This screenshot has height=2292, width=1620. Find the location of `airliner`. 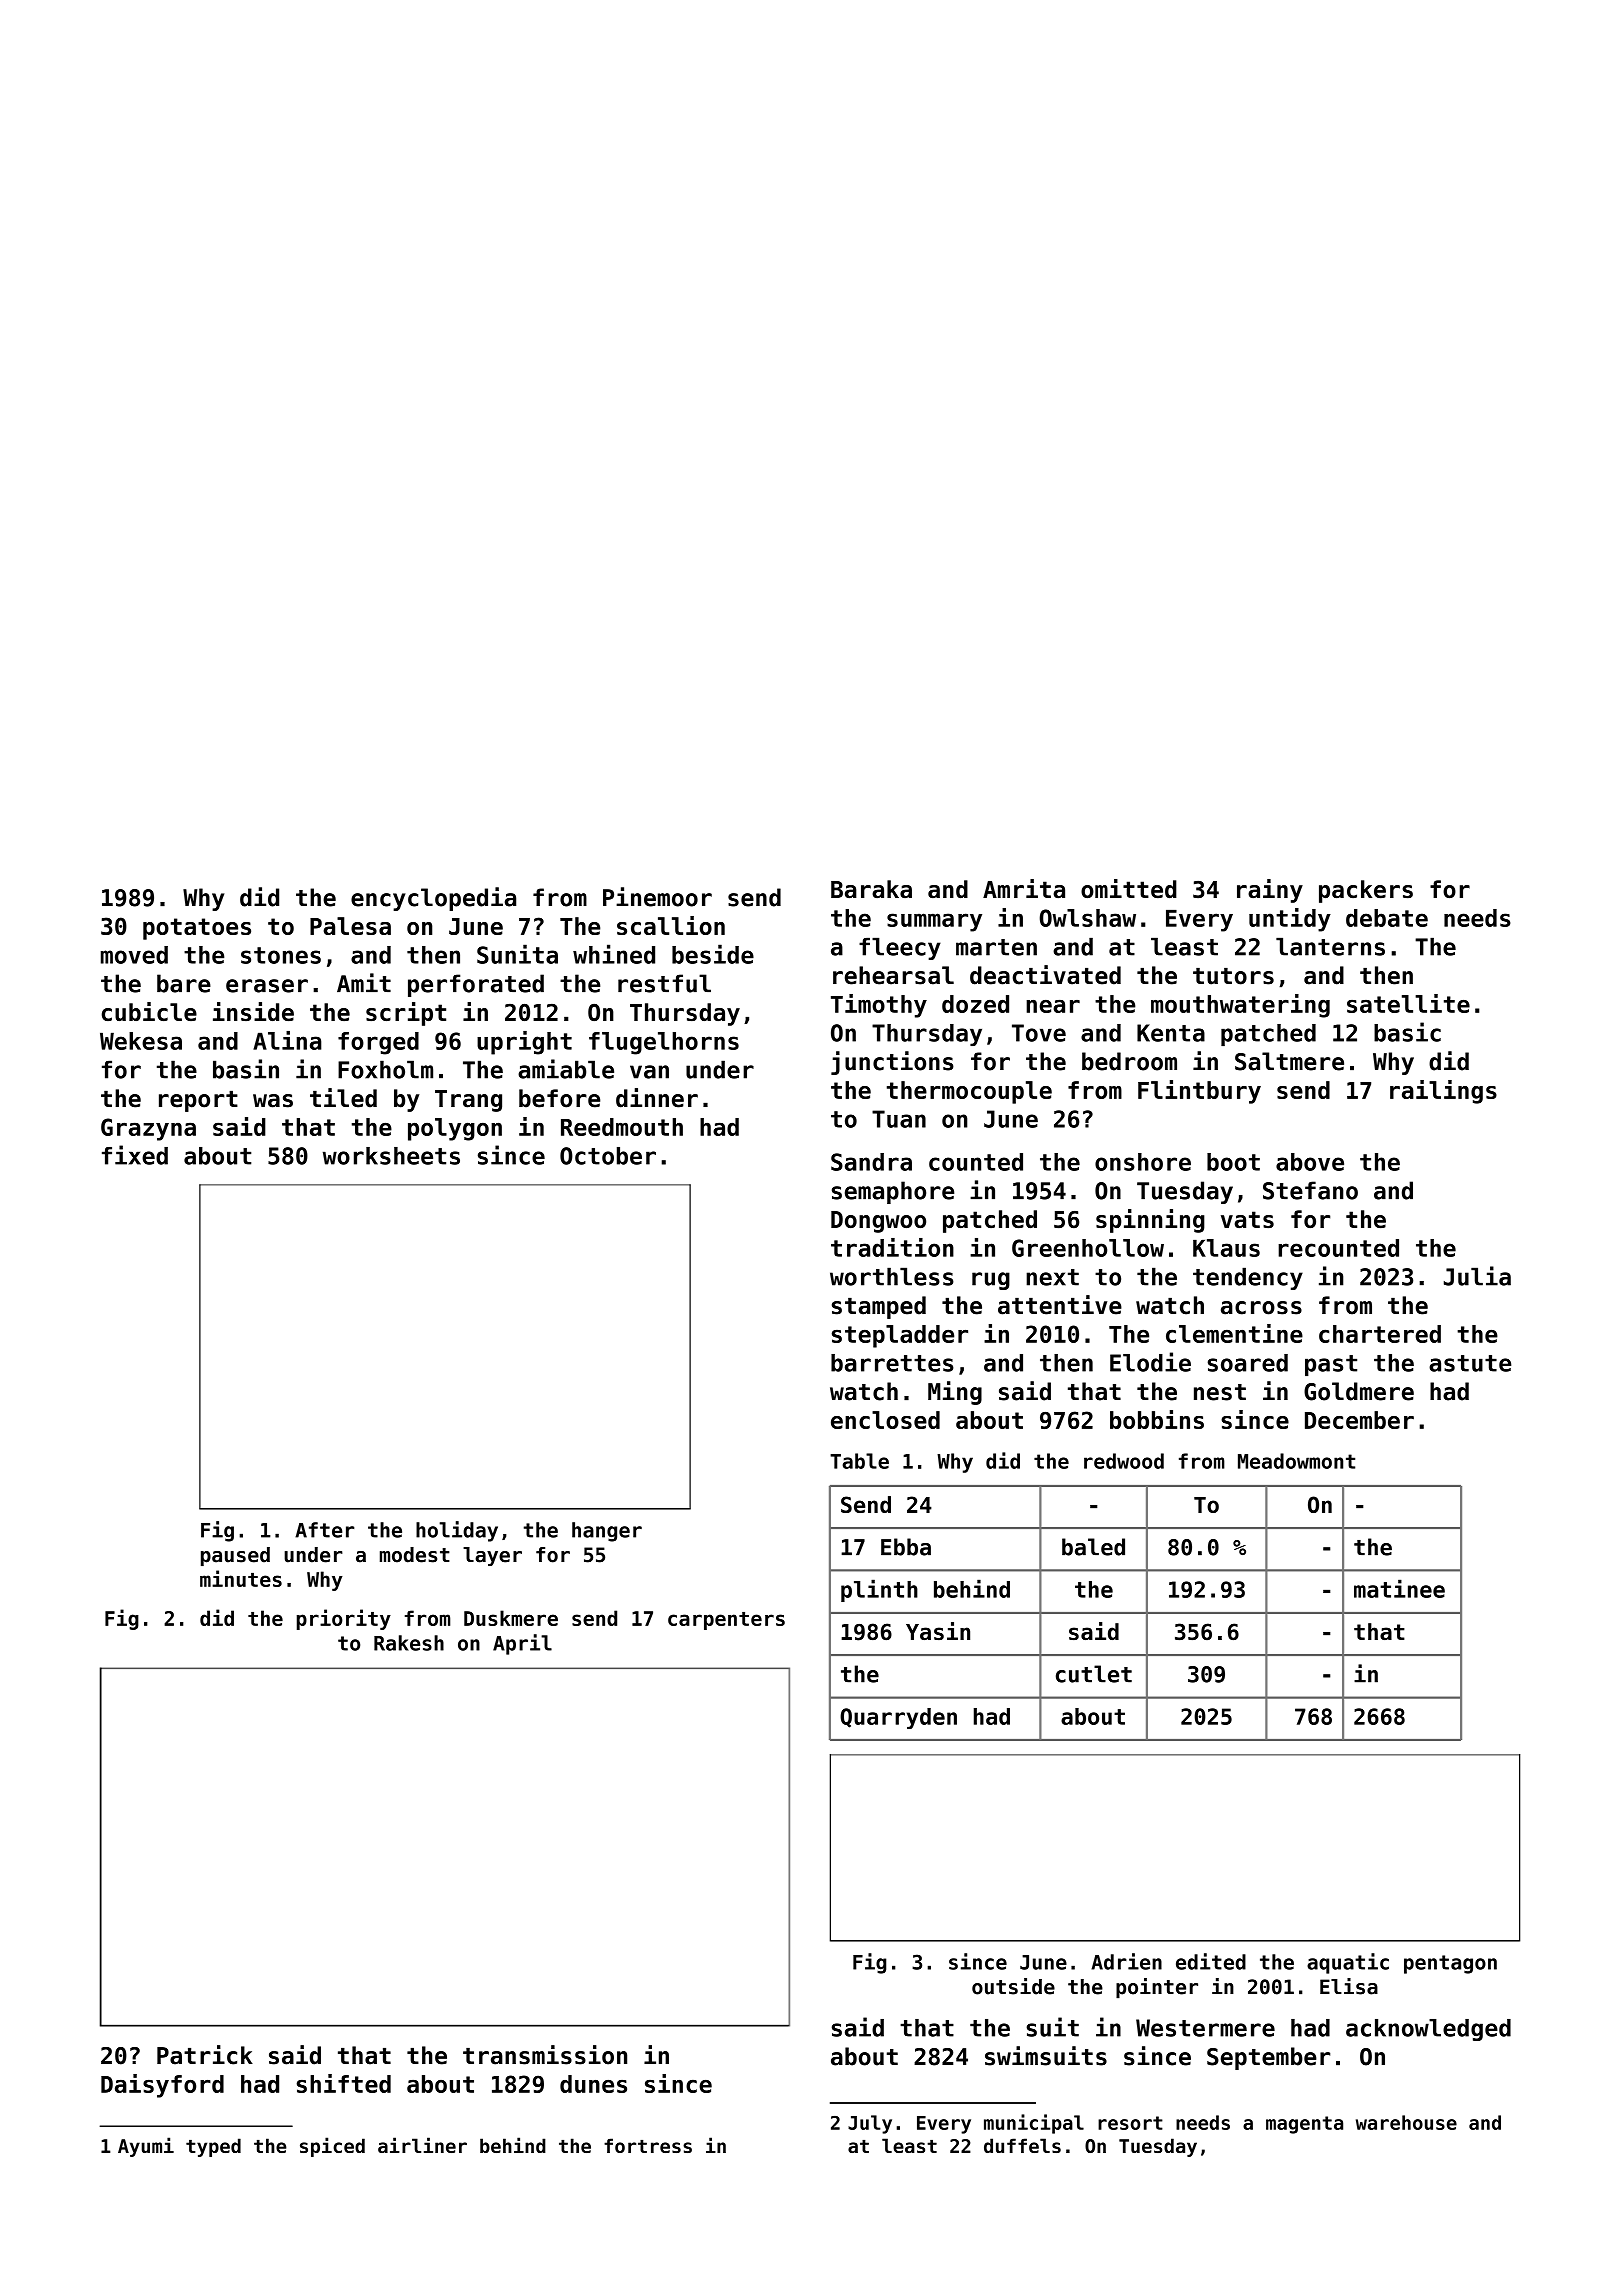

airliner is located at coordinates (422, 2145).
